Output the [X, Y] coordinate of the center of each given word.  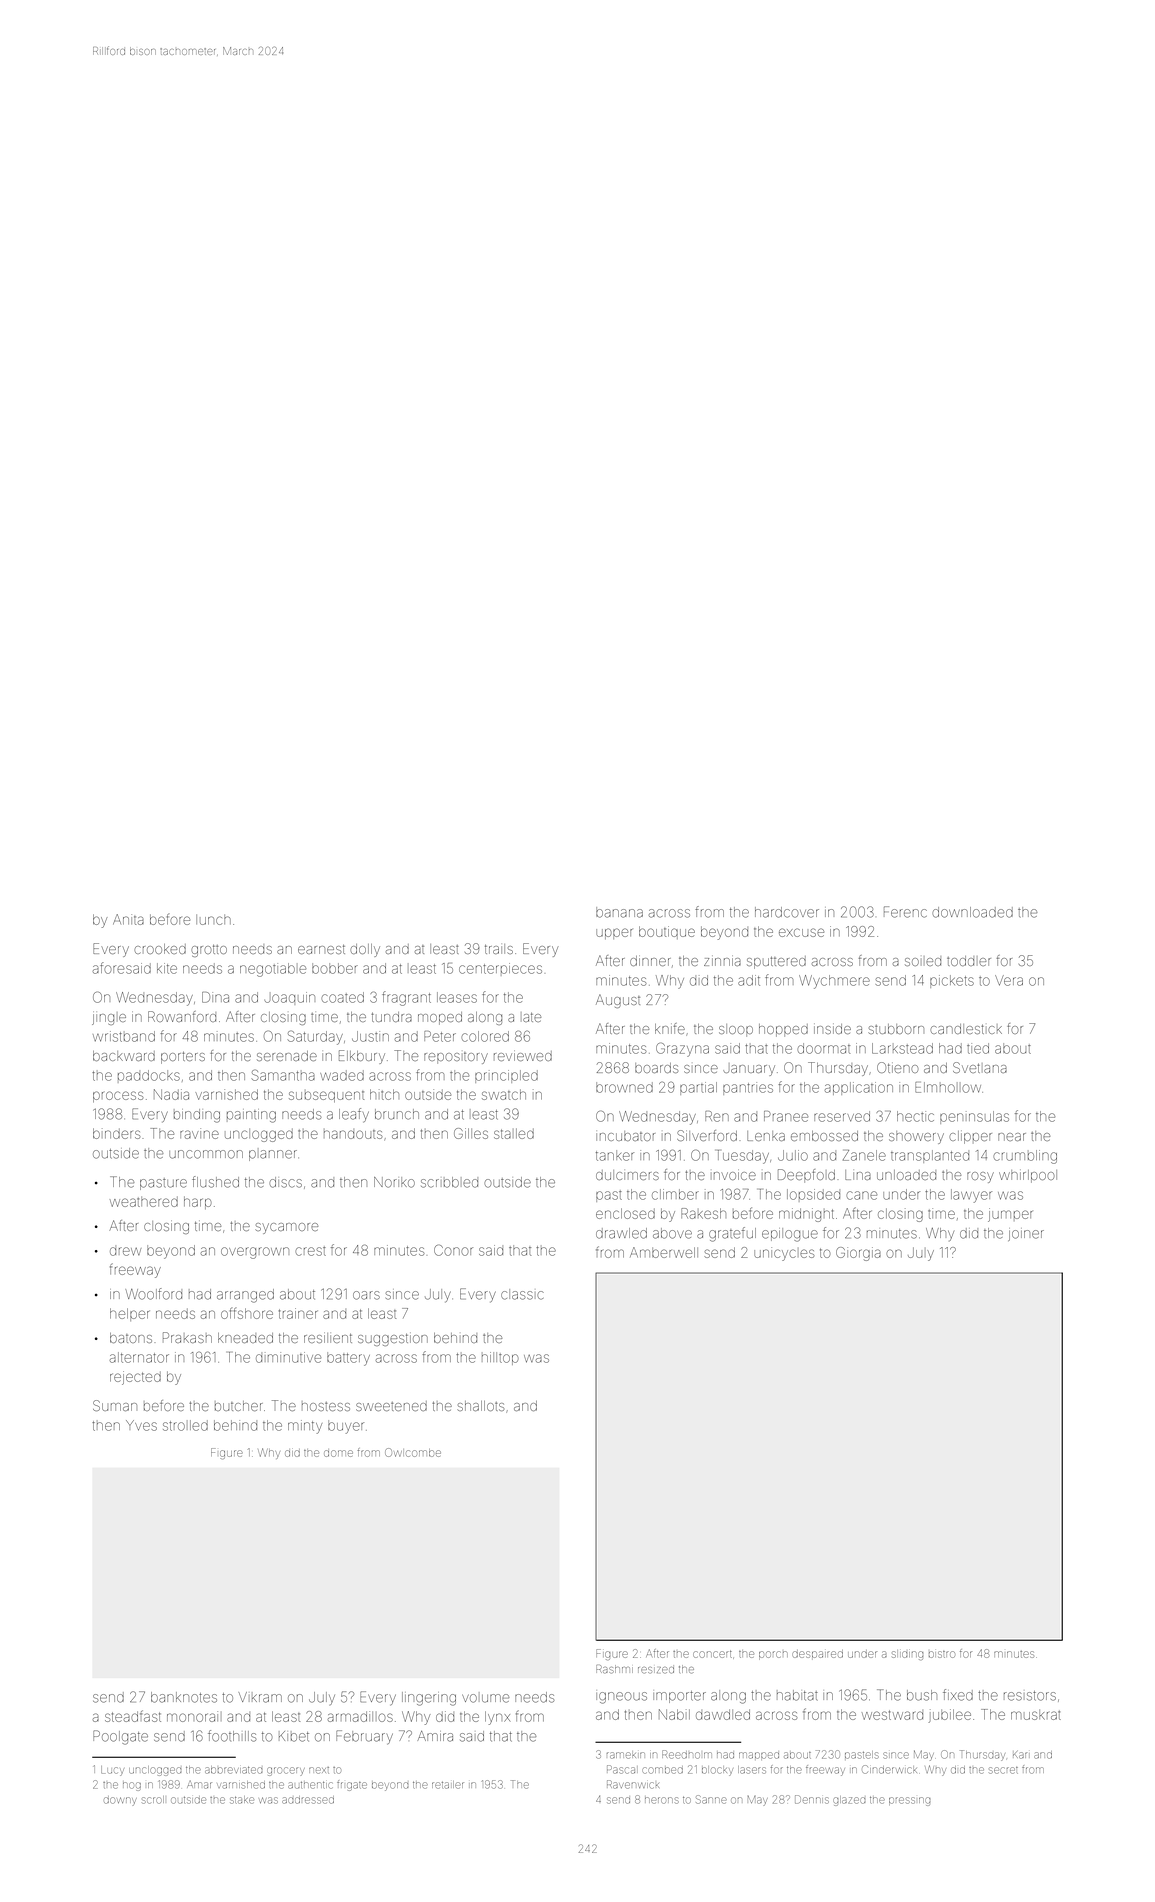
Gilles [471, 1133]
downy [120, 1801]
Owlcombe [413, 1452]
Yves [141, 1425]
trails [499, 949]
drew [125, 1251]
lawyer [971, 1196]
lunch [213, 920]
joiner [1026, 1235]
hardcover [787, 912]
